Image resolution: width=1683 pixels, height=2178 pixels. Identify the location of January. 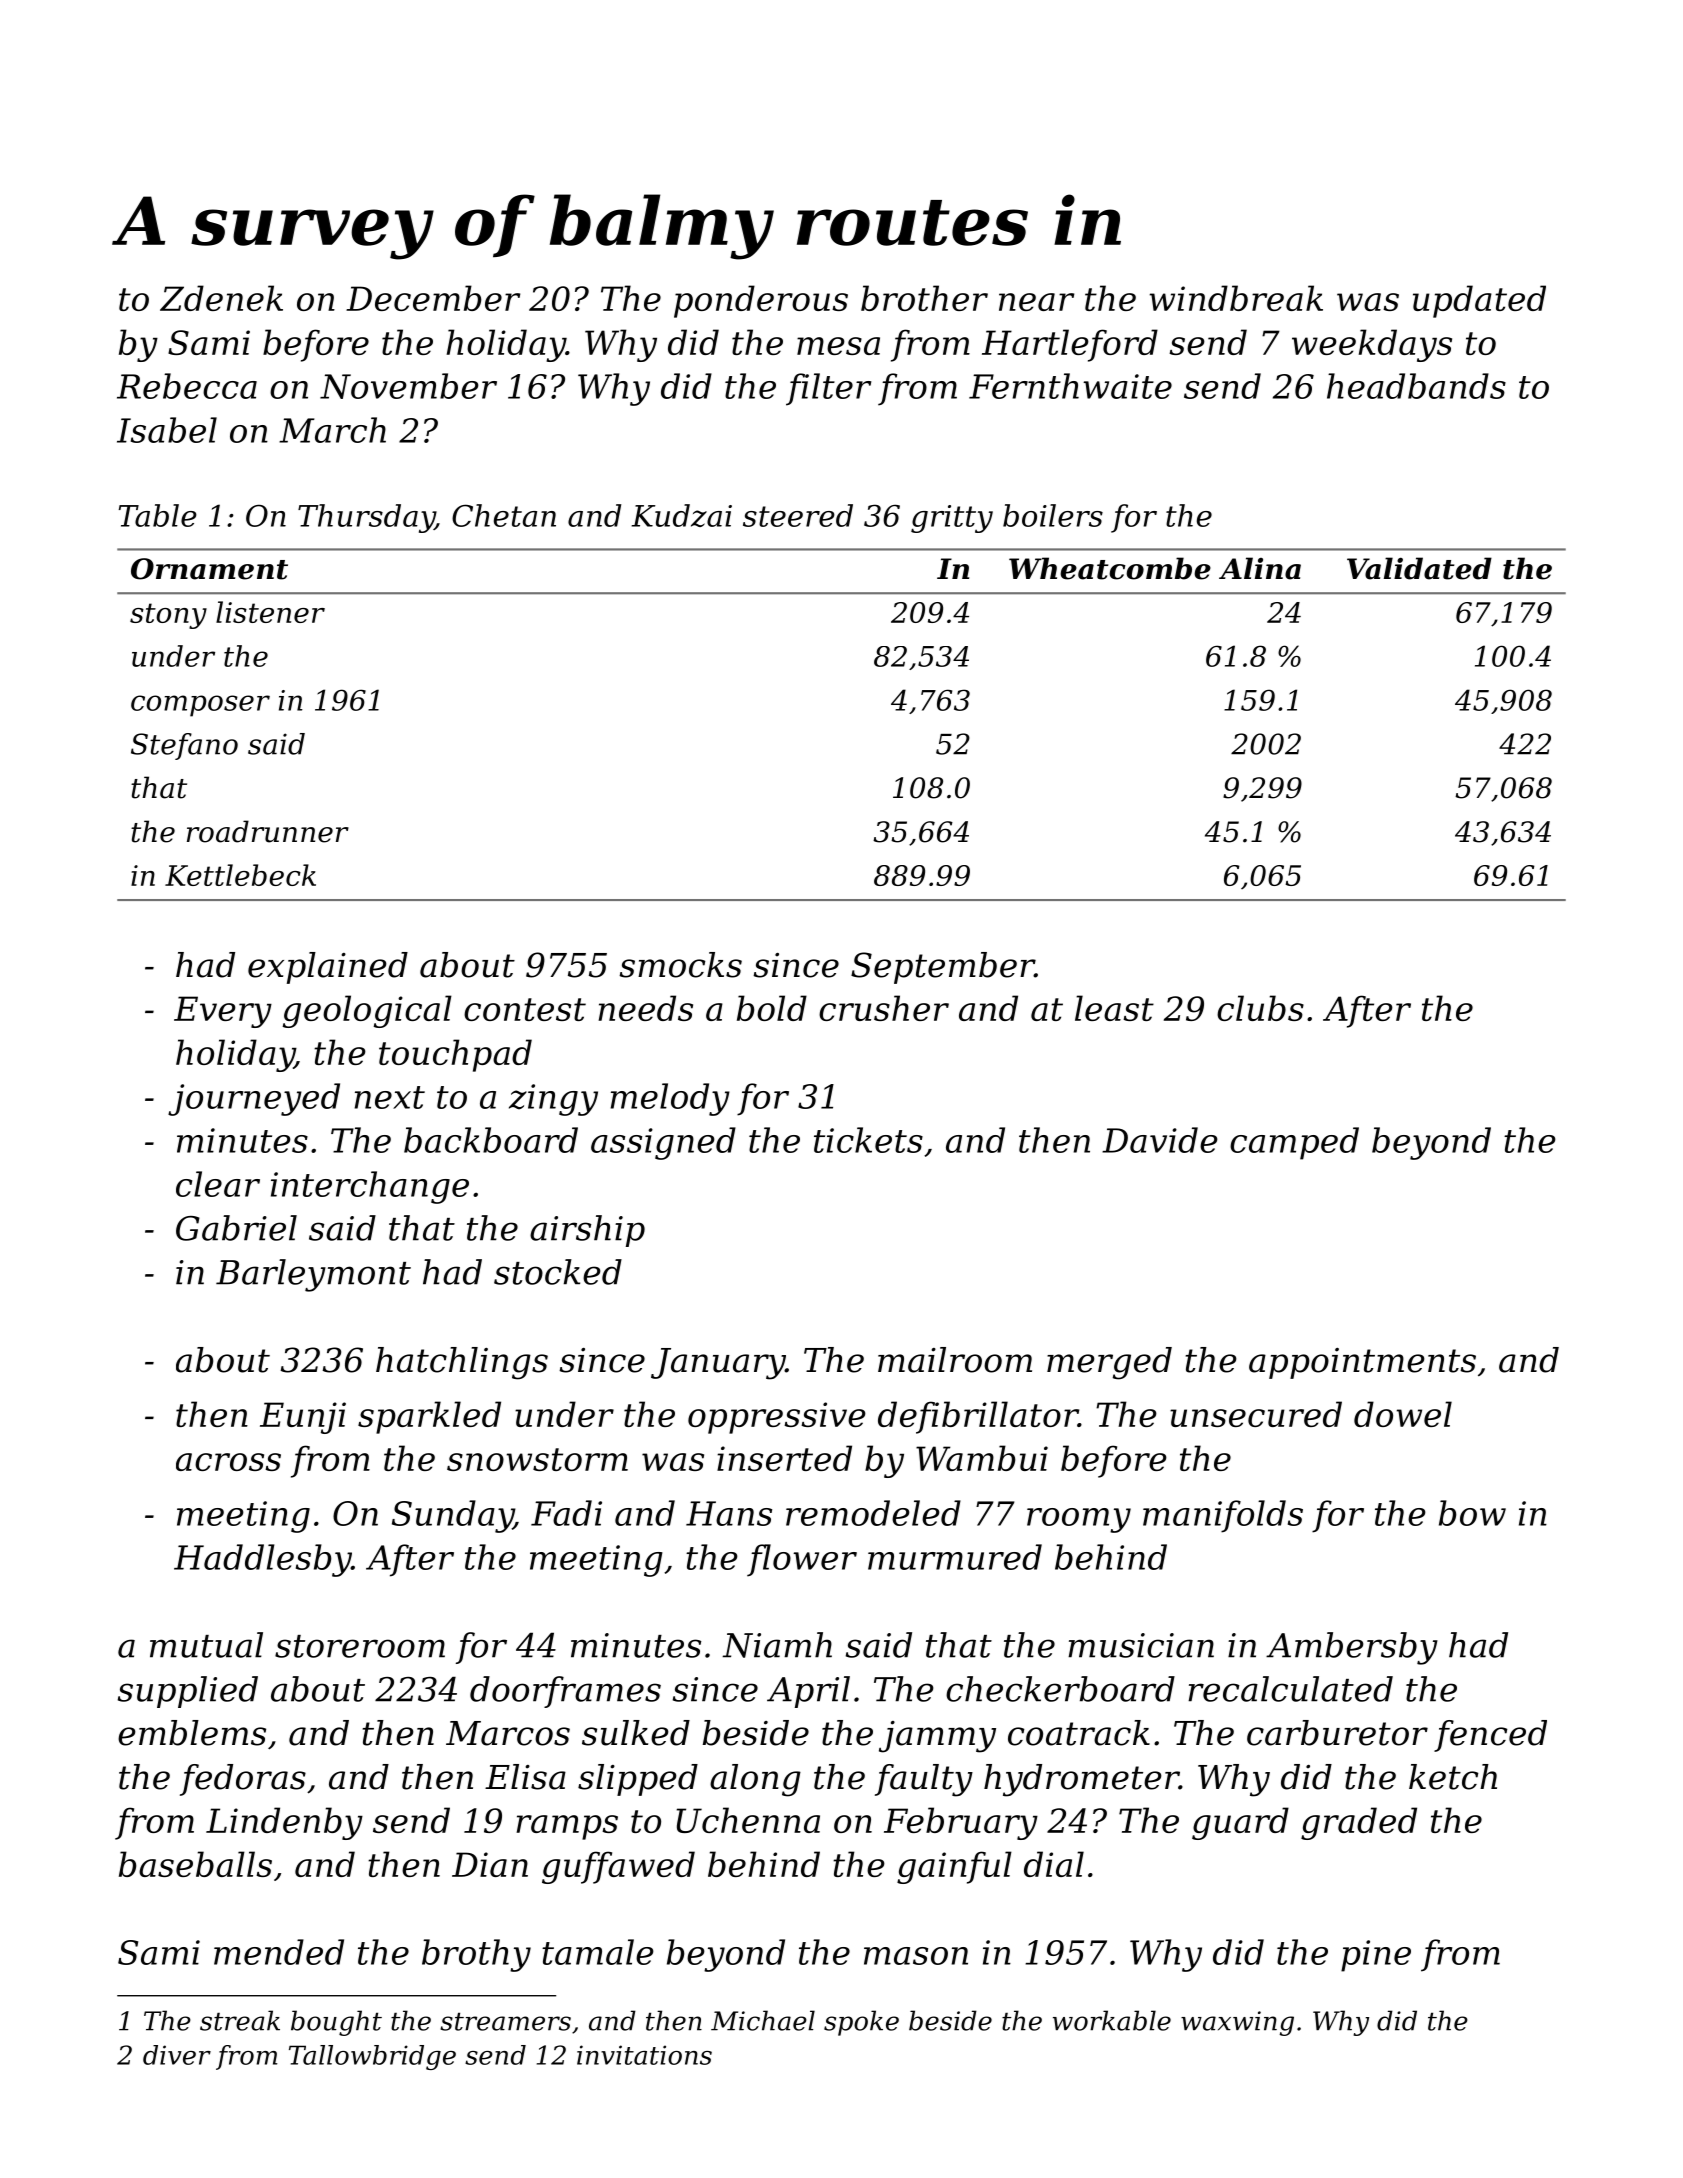
(718, 1364).
